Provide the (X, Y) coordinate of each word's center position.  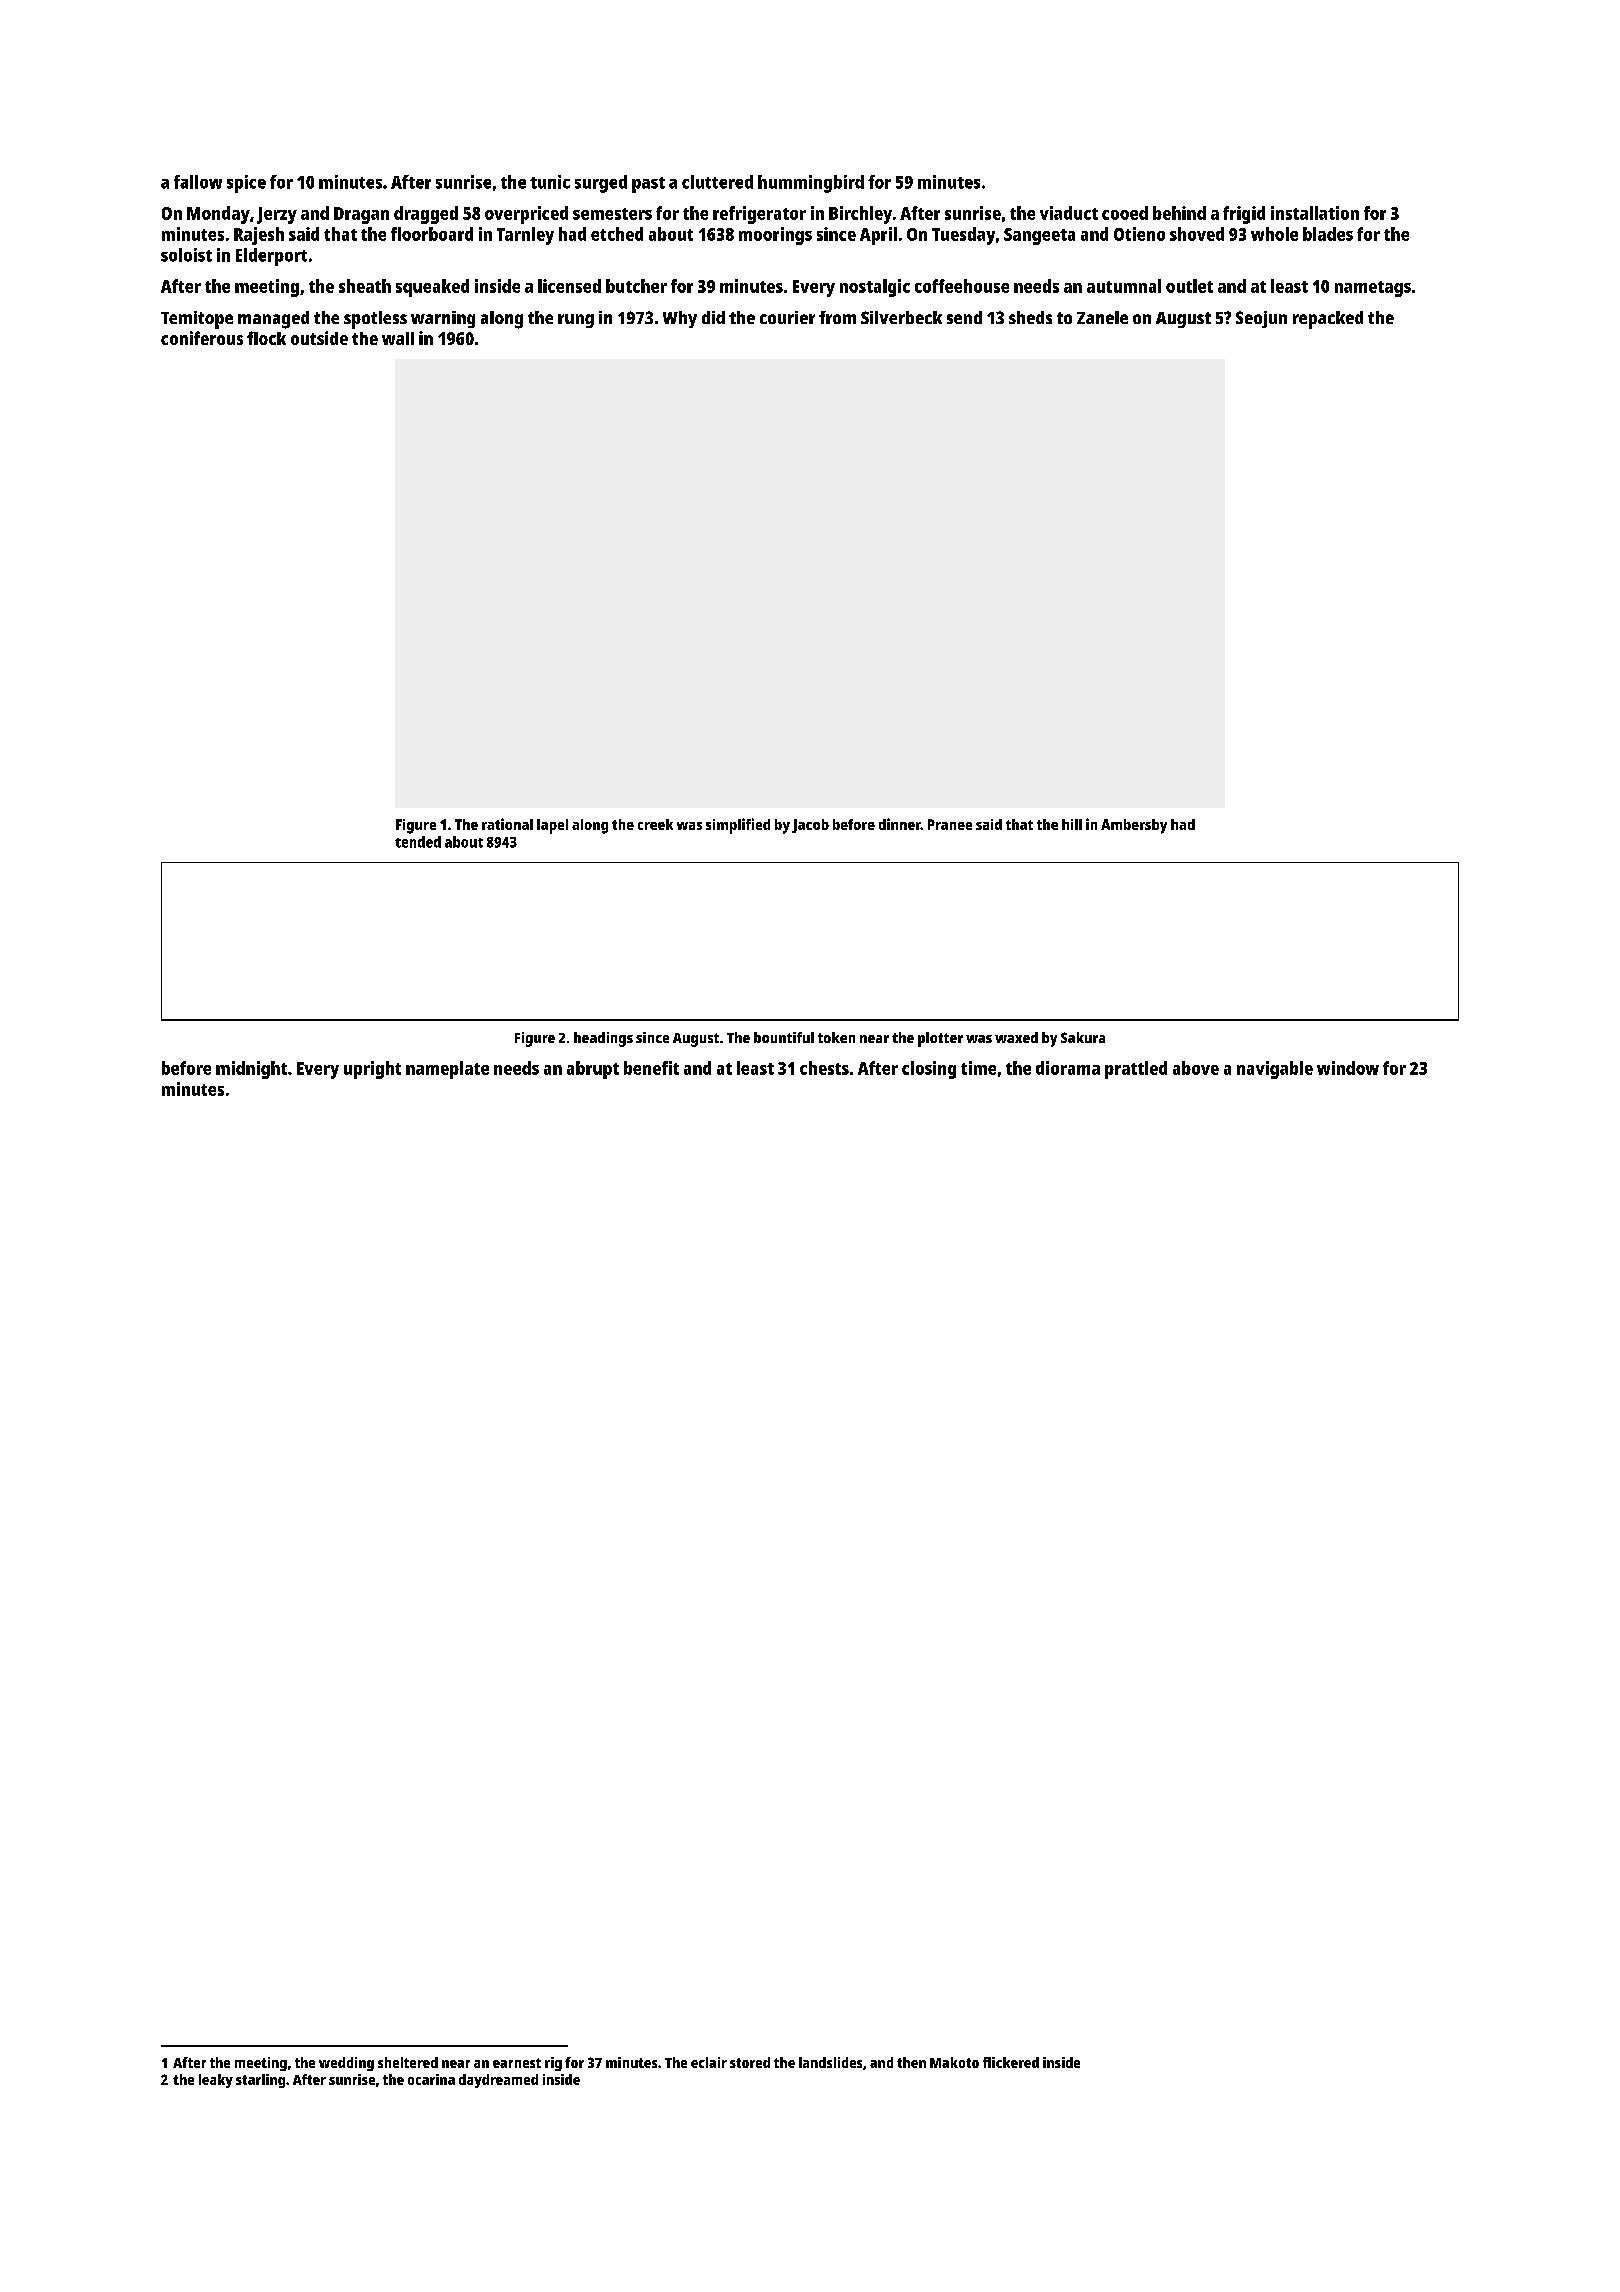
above (1196, 1068)
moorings (775, 236)
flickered (1011, 2062)
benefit (651, 1068)
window (1348, 1068)
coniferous (202, 338)
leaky (216, 2081)
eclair (709, 2062)
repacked (1328, 320)
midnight (251, 1070)
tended (418, 842)
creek (655, 824)
